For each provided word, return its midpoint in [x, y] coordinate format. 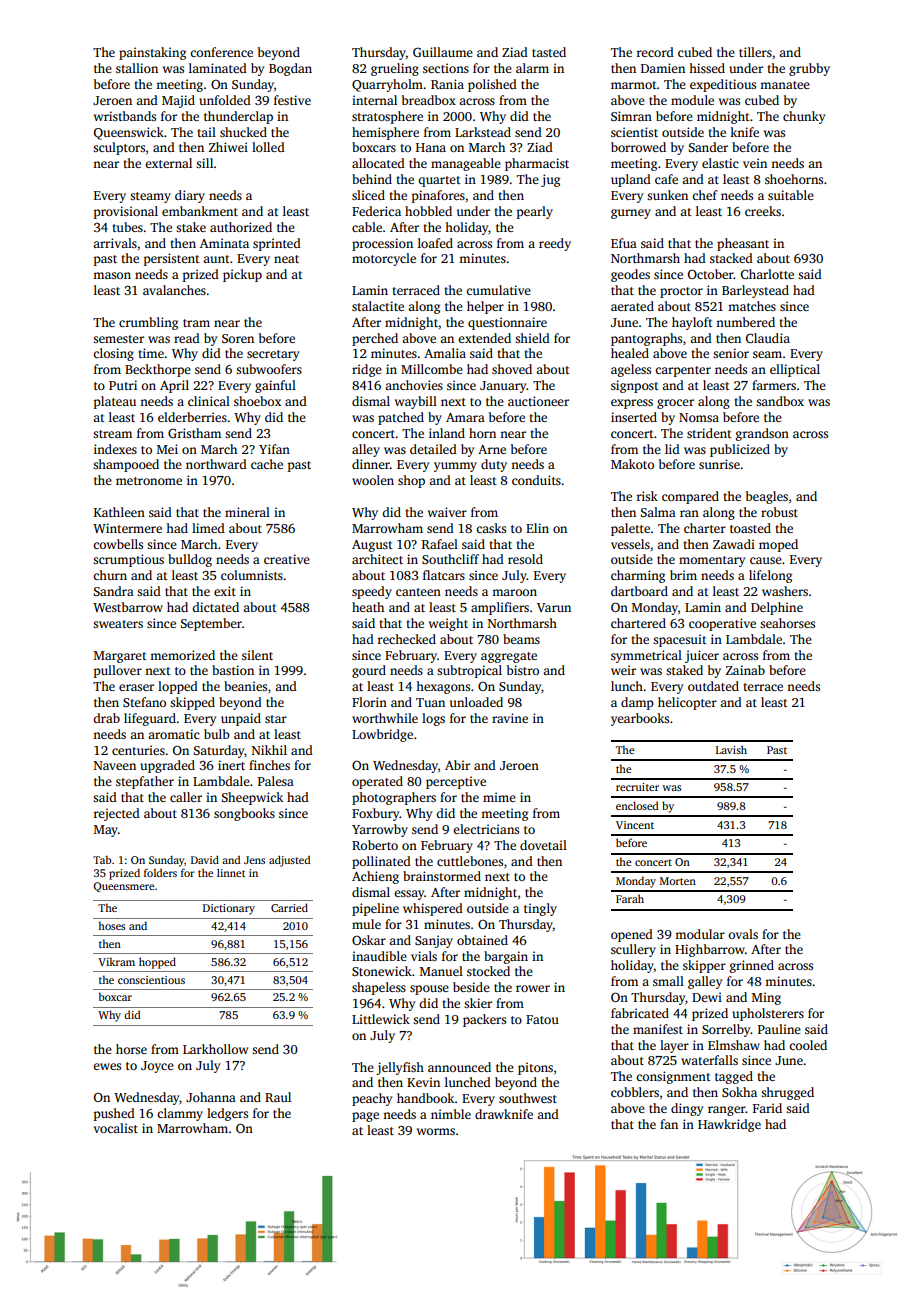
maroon [514, 592]
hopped [157, 963]
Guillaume [443, 52]
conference [221, 52]
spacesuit [680, 640]
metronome [149, 481]
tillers [755, 52]
